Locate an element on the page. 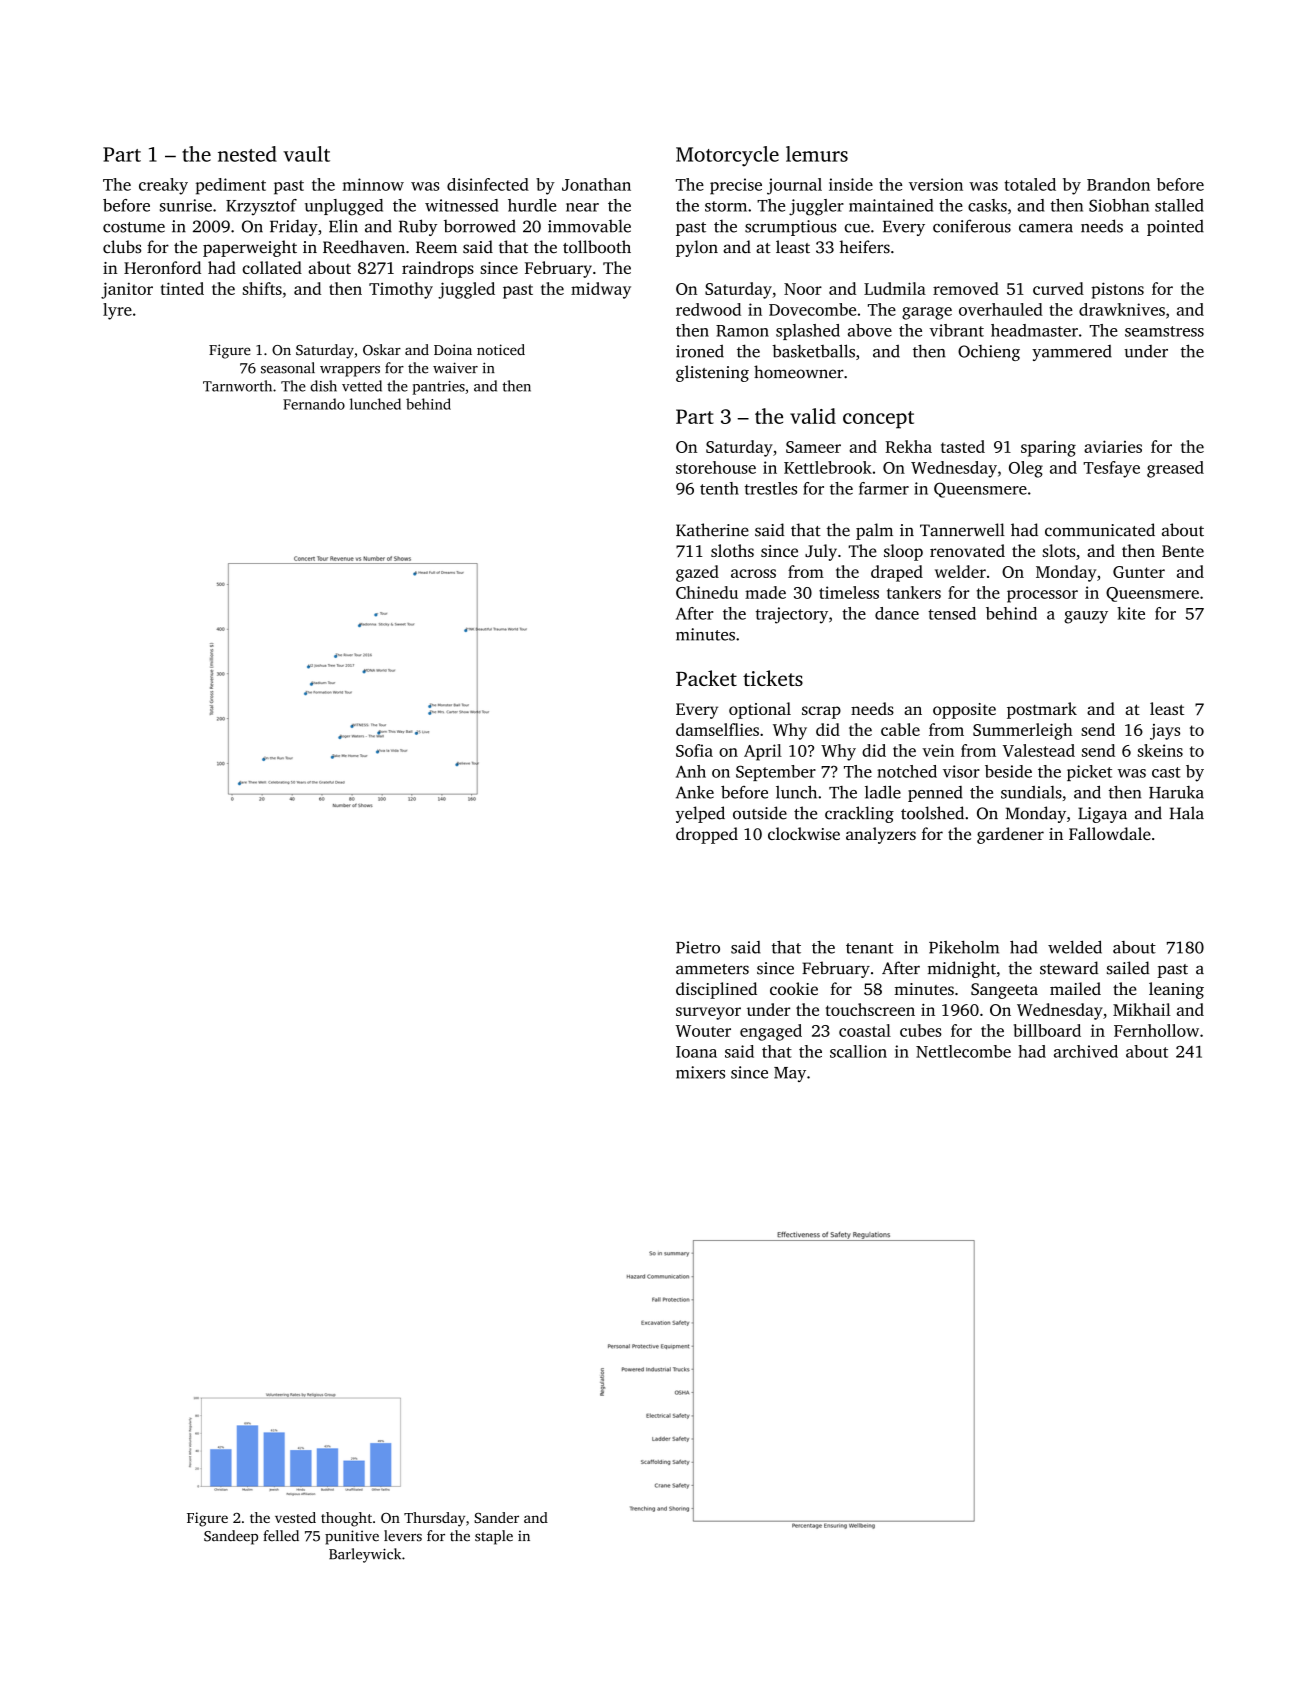 The image size is (1307, 1691). vault is located at coordinates (306, 154).
